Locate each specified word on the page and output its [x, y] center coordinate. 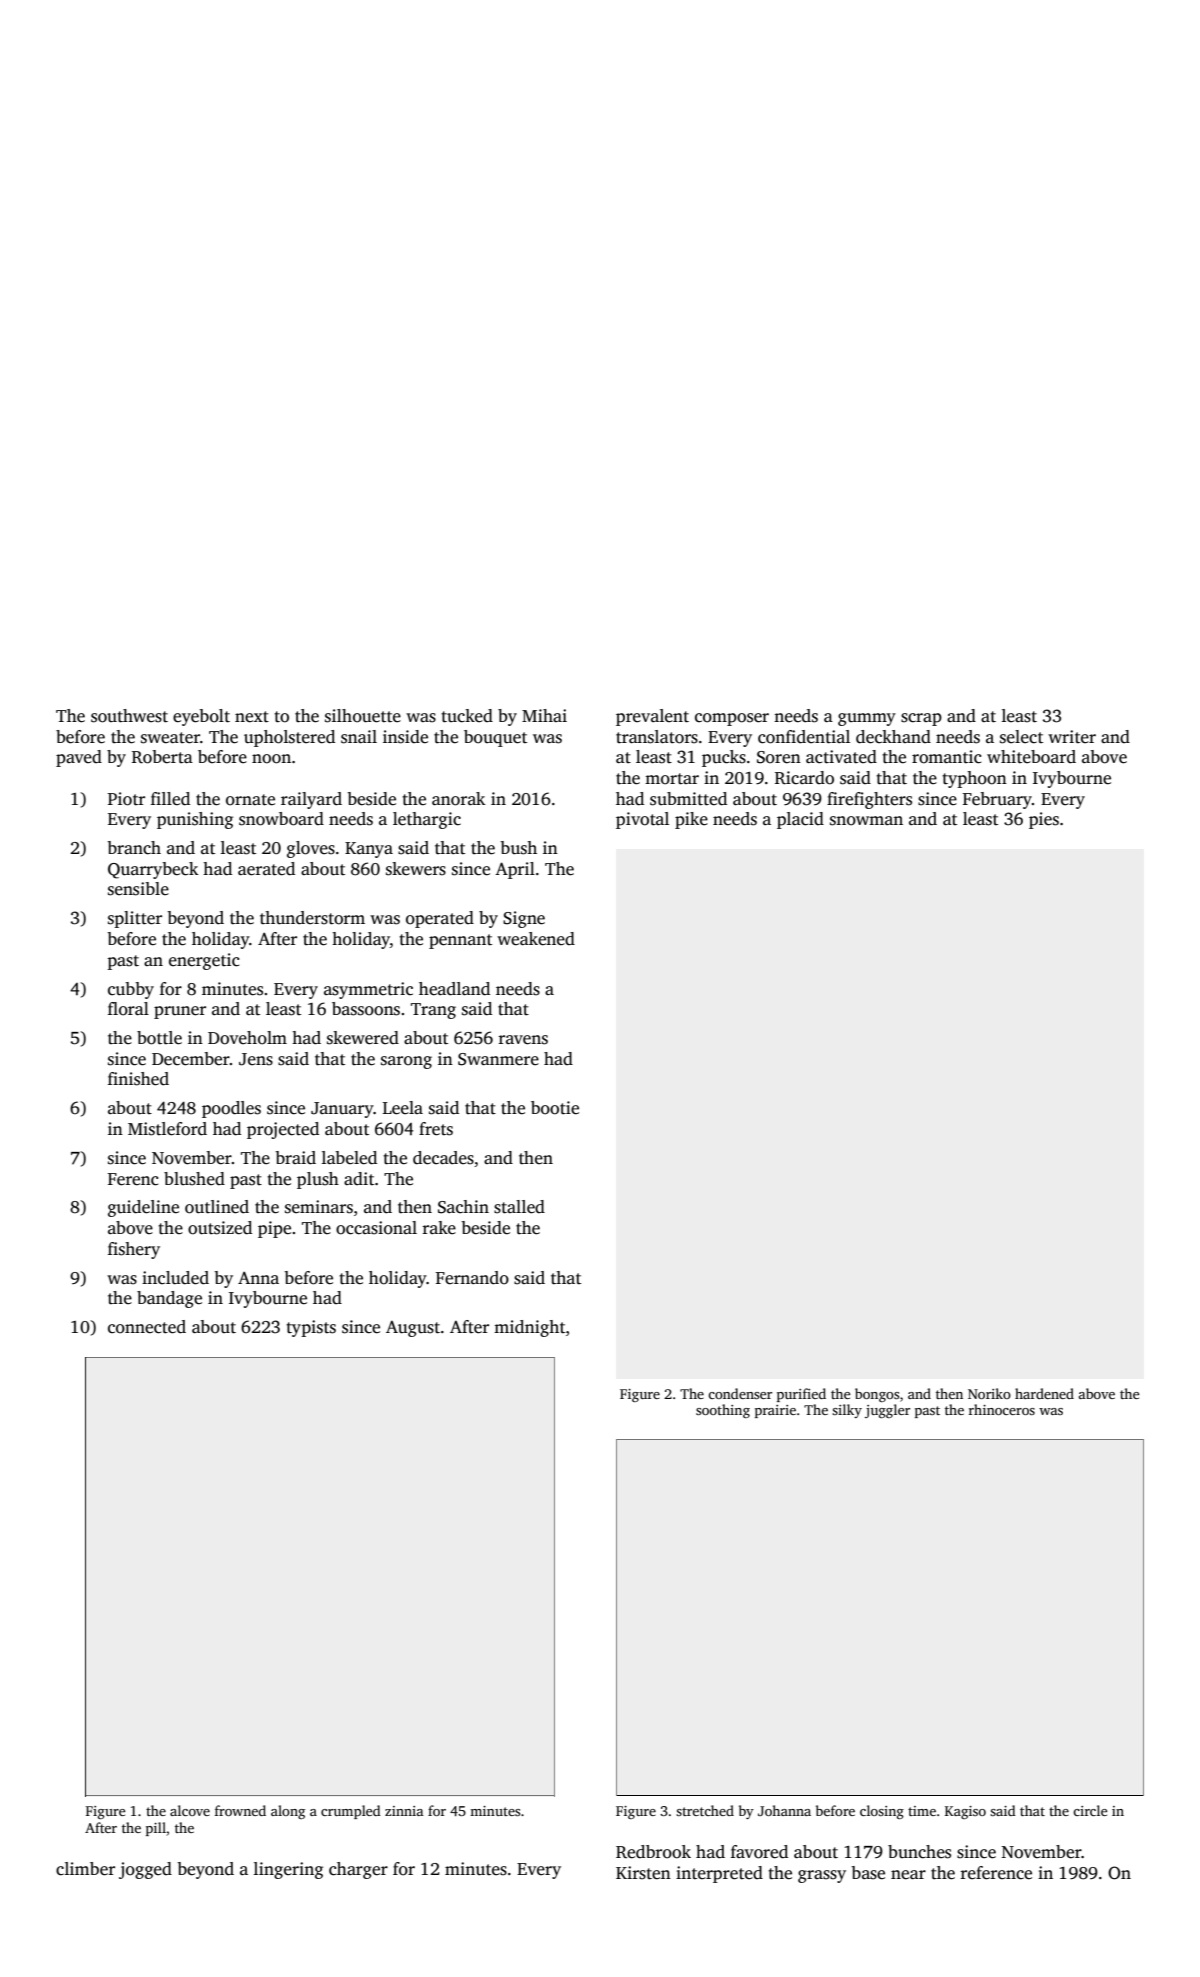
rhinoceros [1002, 1409]
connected [147, 1327]
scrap [921, 719]
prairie [775, 1411]
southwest [129, 716]
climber [85, 1869]
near [908, 1875]
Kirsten [643, 1873]
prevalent [652, 717]
